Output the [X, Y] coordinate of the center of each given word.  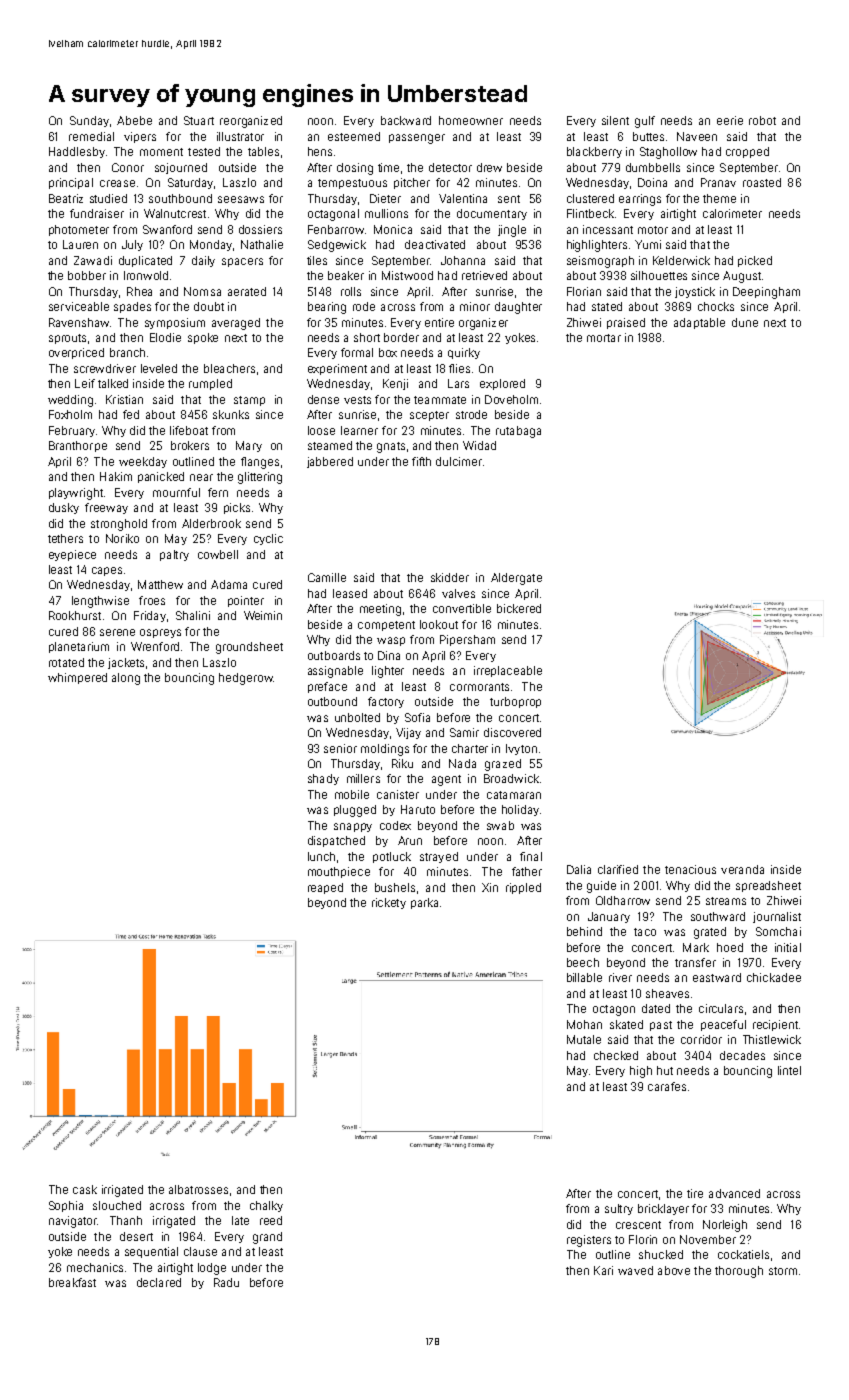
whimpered [77, 678]
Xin [490, 887]
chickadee [774, 977]
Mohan [584, 1024]
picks [237, 508]
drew [489, 167]
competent [386, 626]
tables [263, 151]
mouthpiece [339, 872]
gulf [645, 122]
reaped [325, 888]
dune [745, 322]
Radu [226, 1282]
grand [267, 1238]
